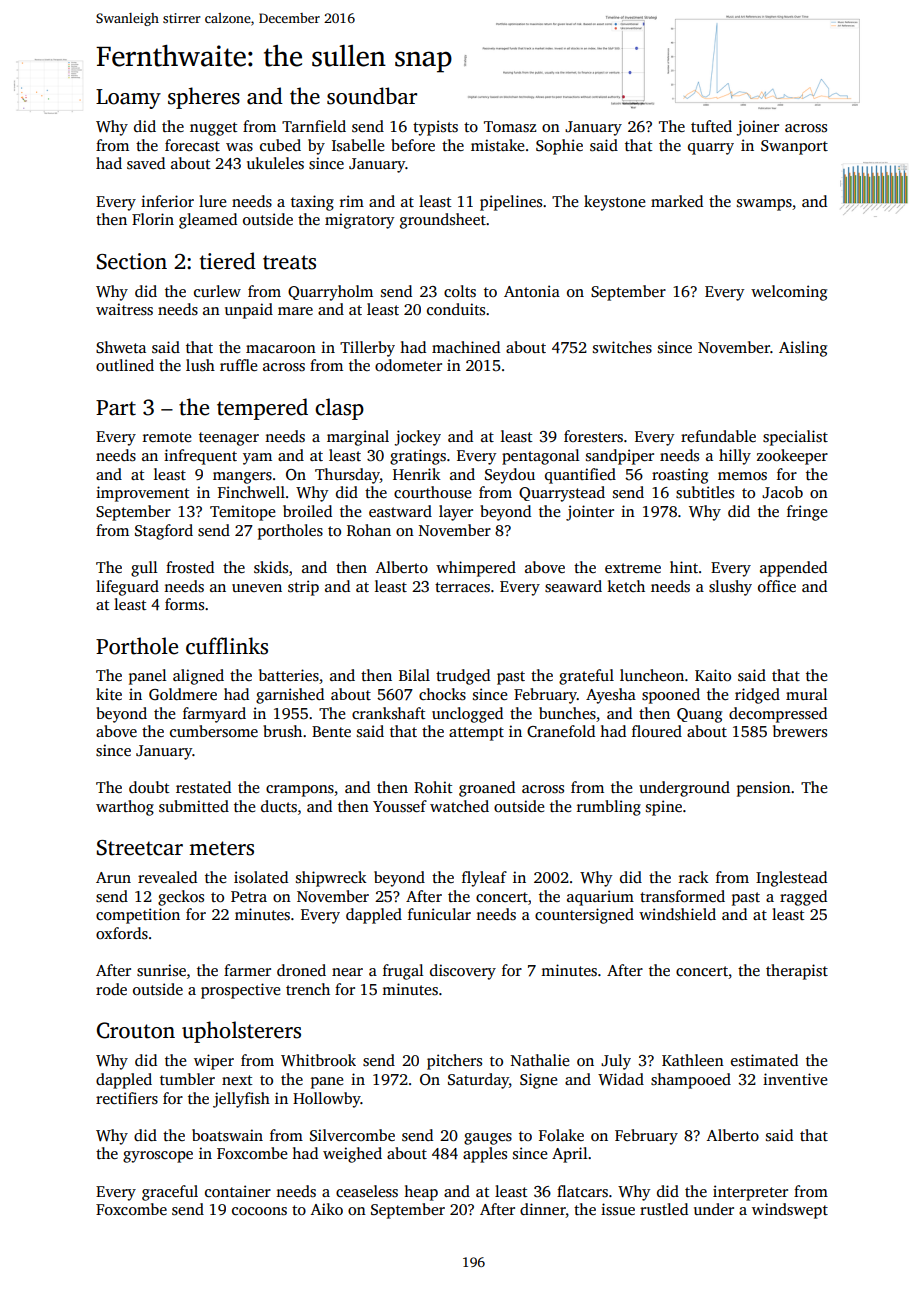 The width and height of the document is (924, 1308). I want to click on container, so click(238, 1191).
